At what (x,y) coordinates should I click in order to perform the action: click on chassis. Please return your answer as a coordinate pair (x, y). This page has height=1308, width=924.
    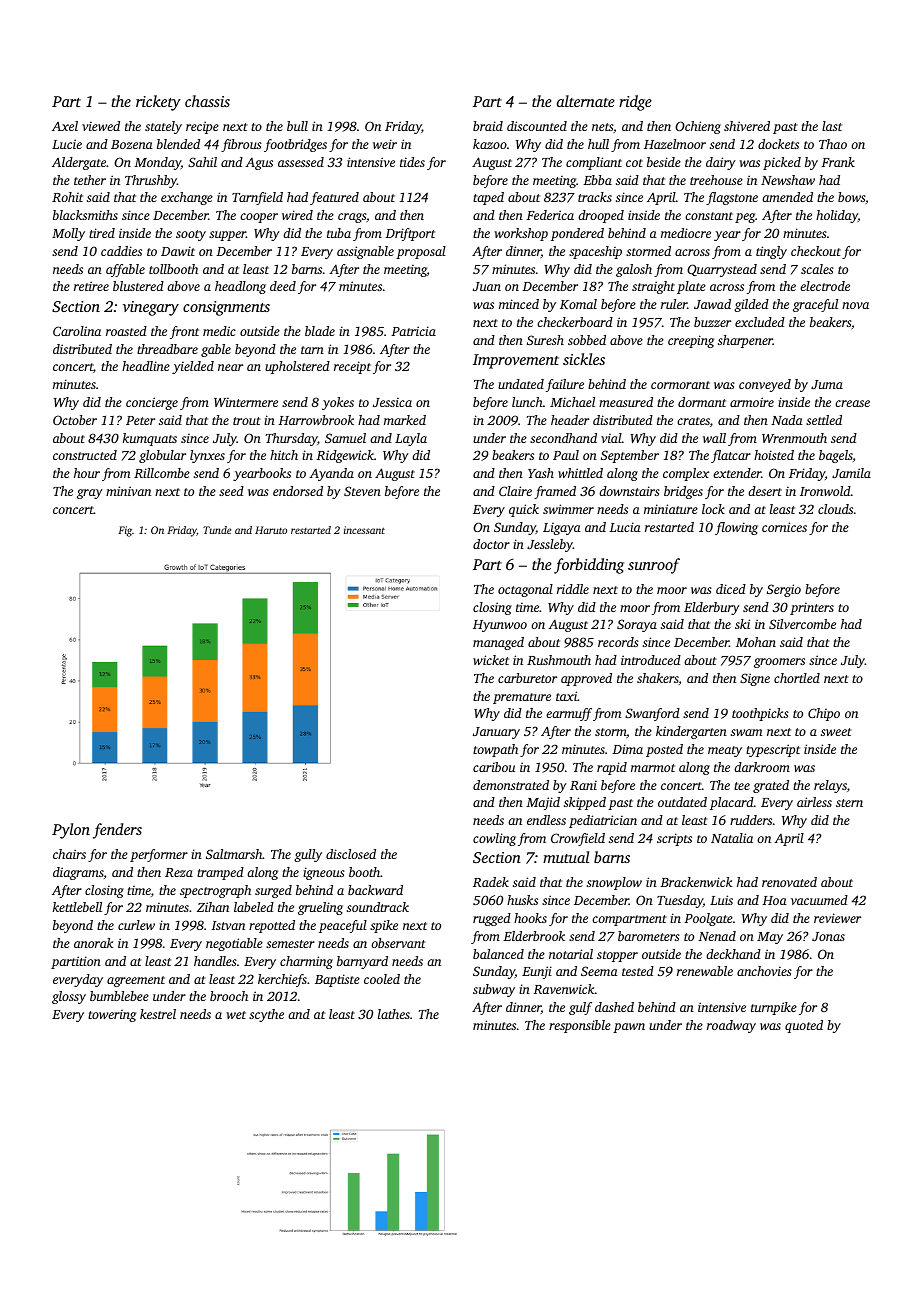
    Looking at the image, I should click on (207, 101).
